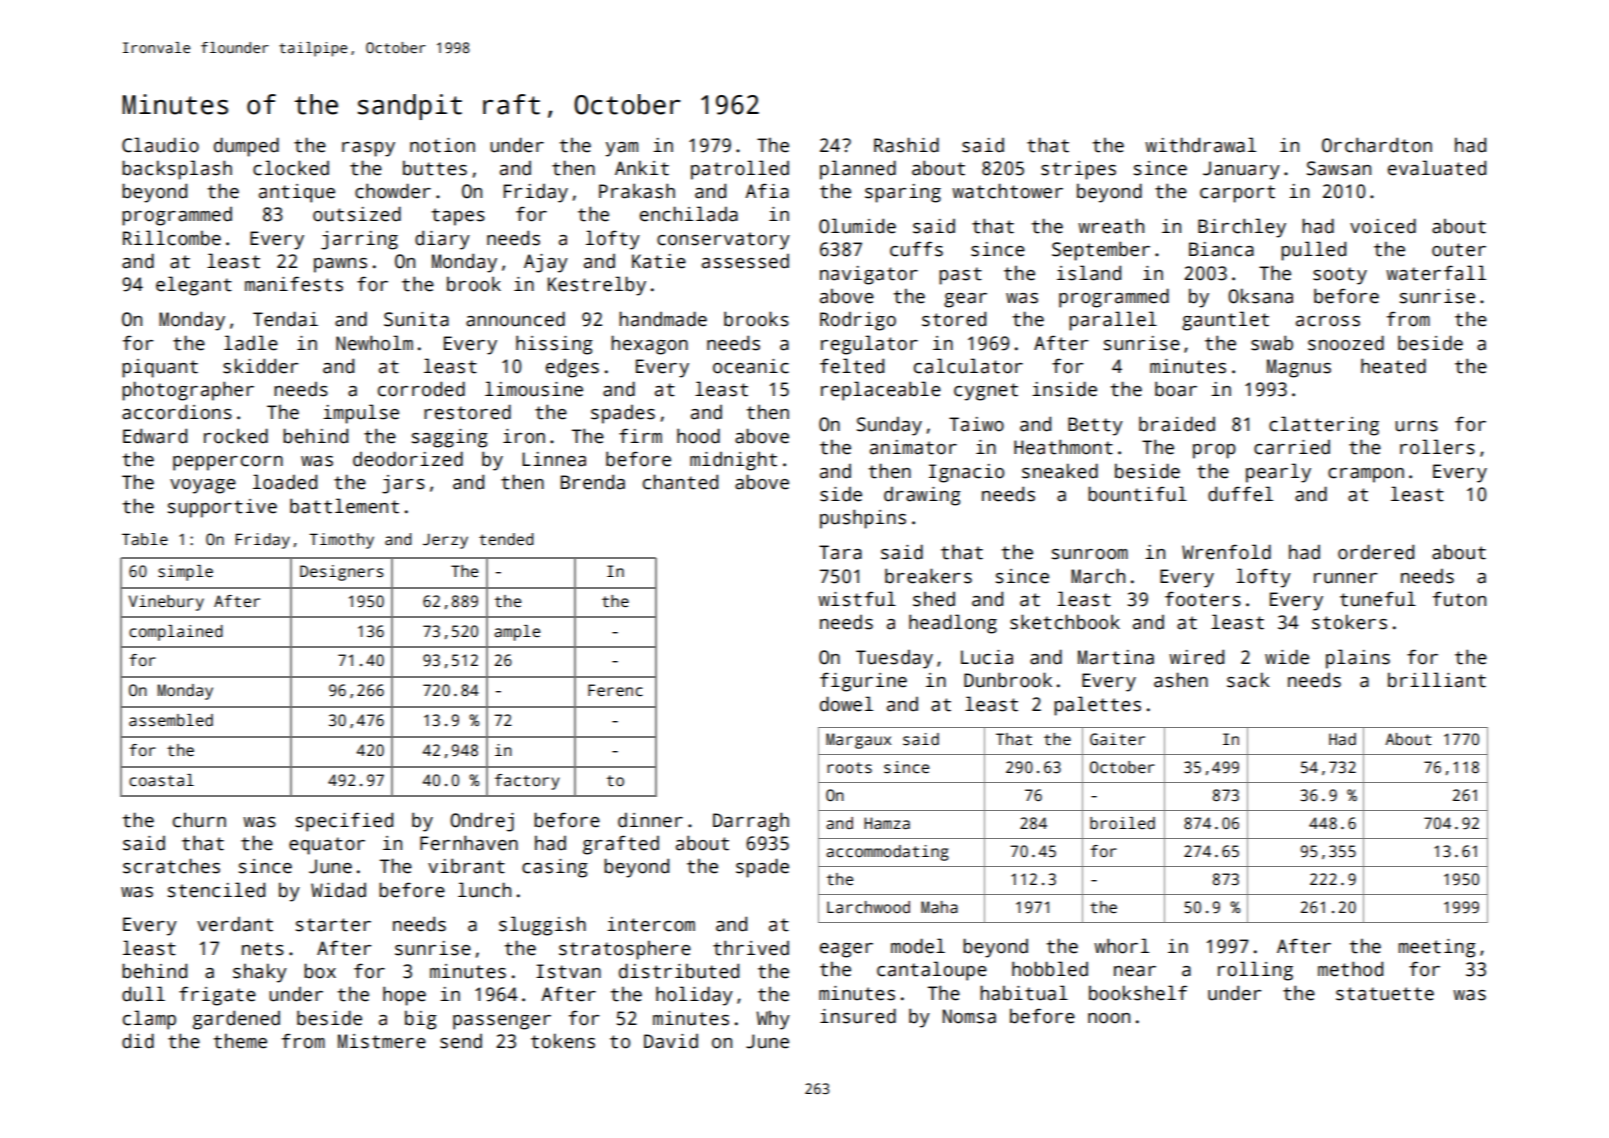 The image size is (1609, 1138). I want to click on meeting, so click(1437, 948).
